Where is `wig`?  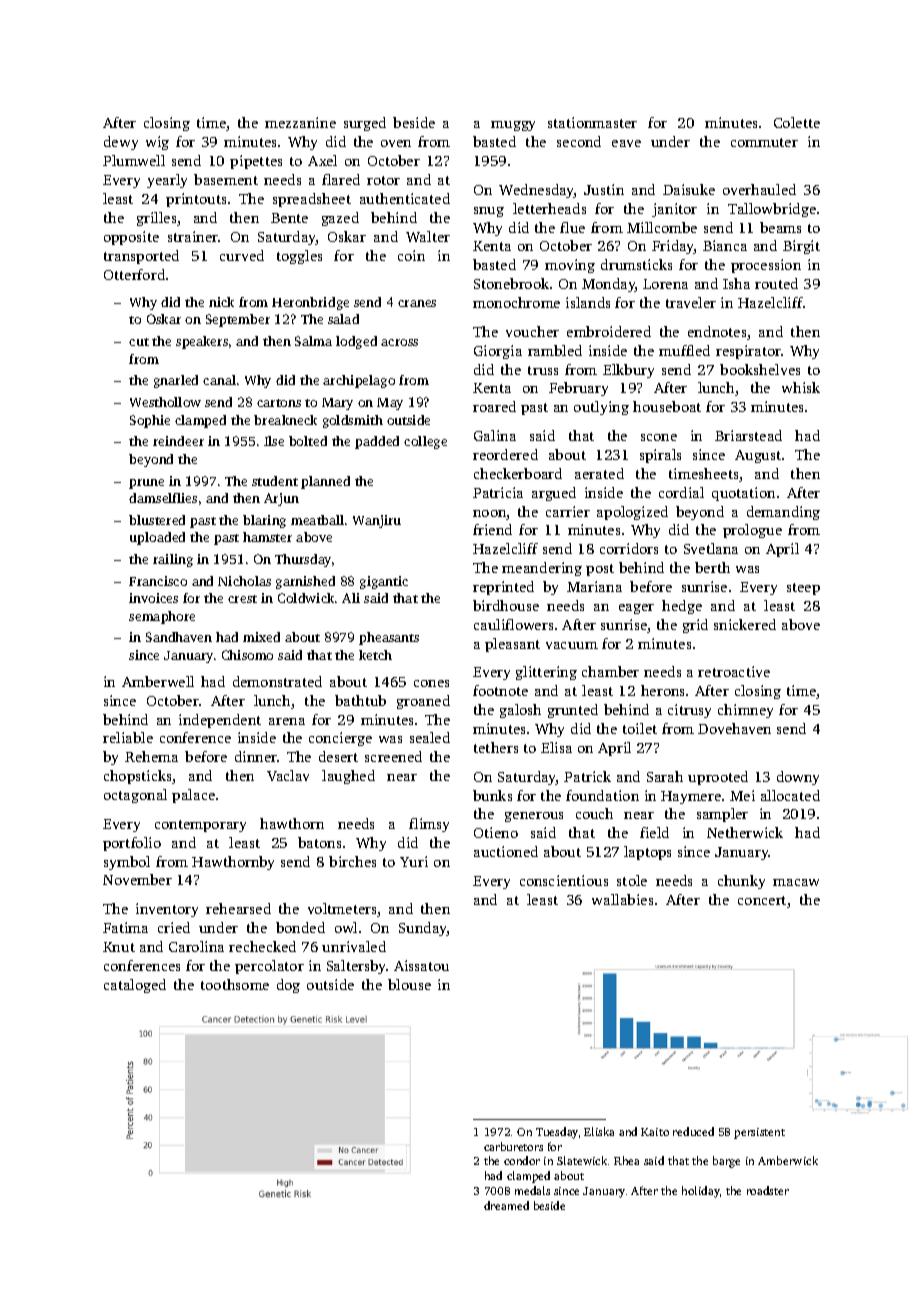
wig is located at coordinates (157, 143).
